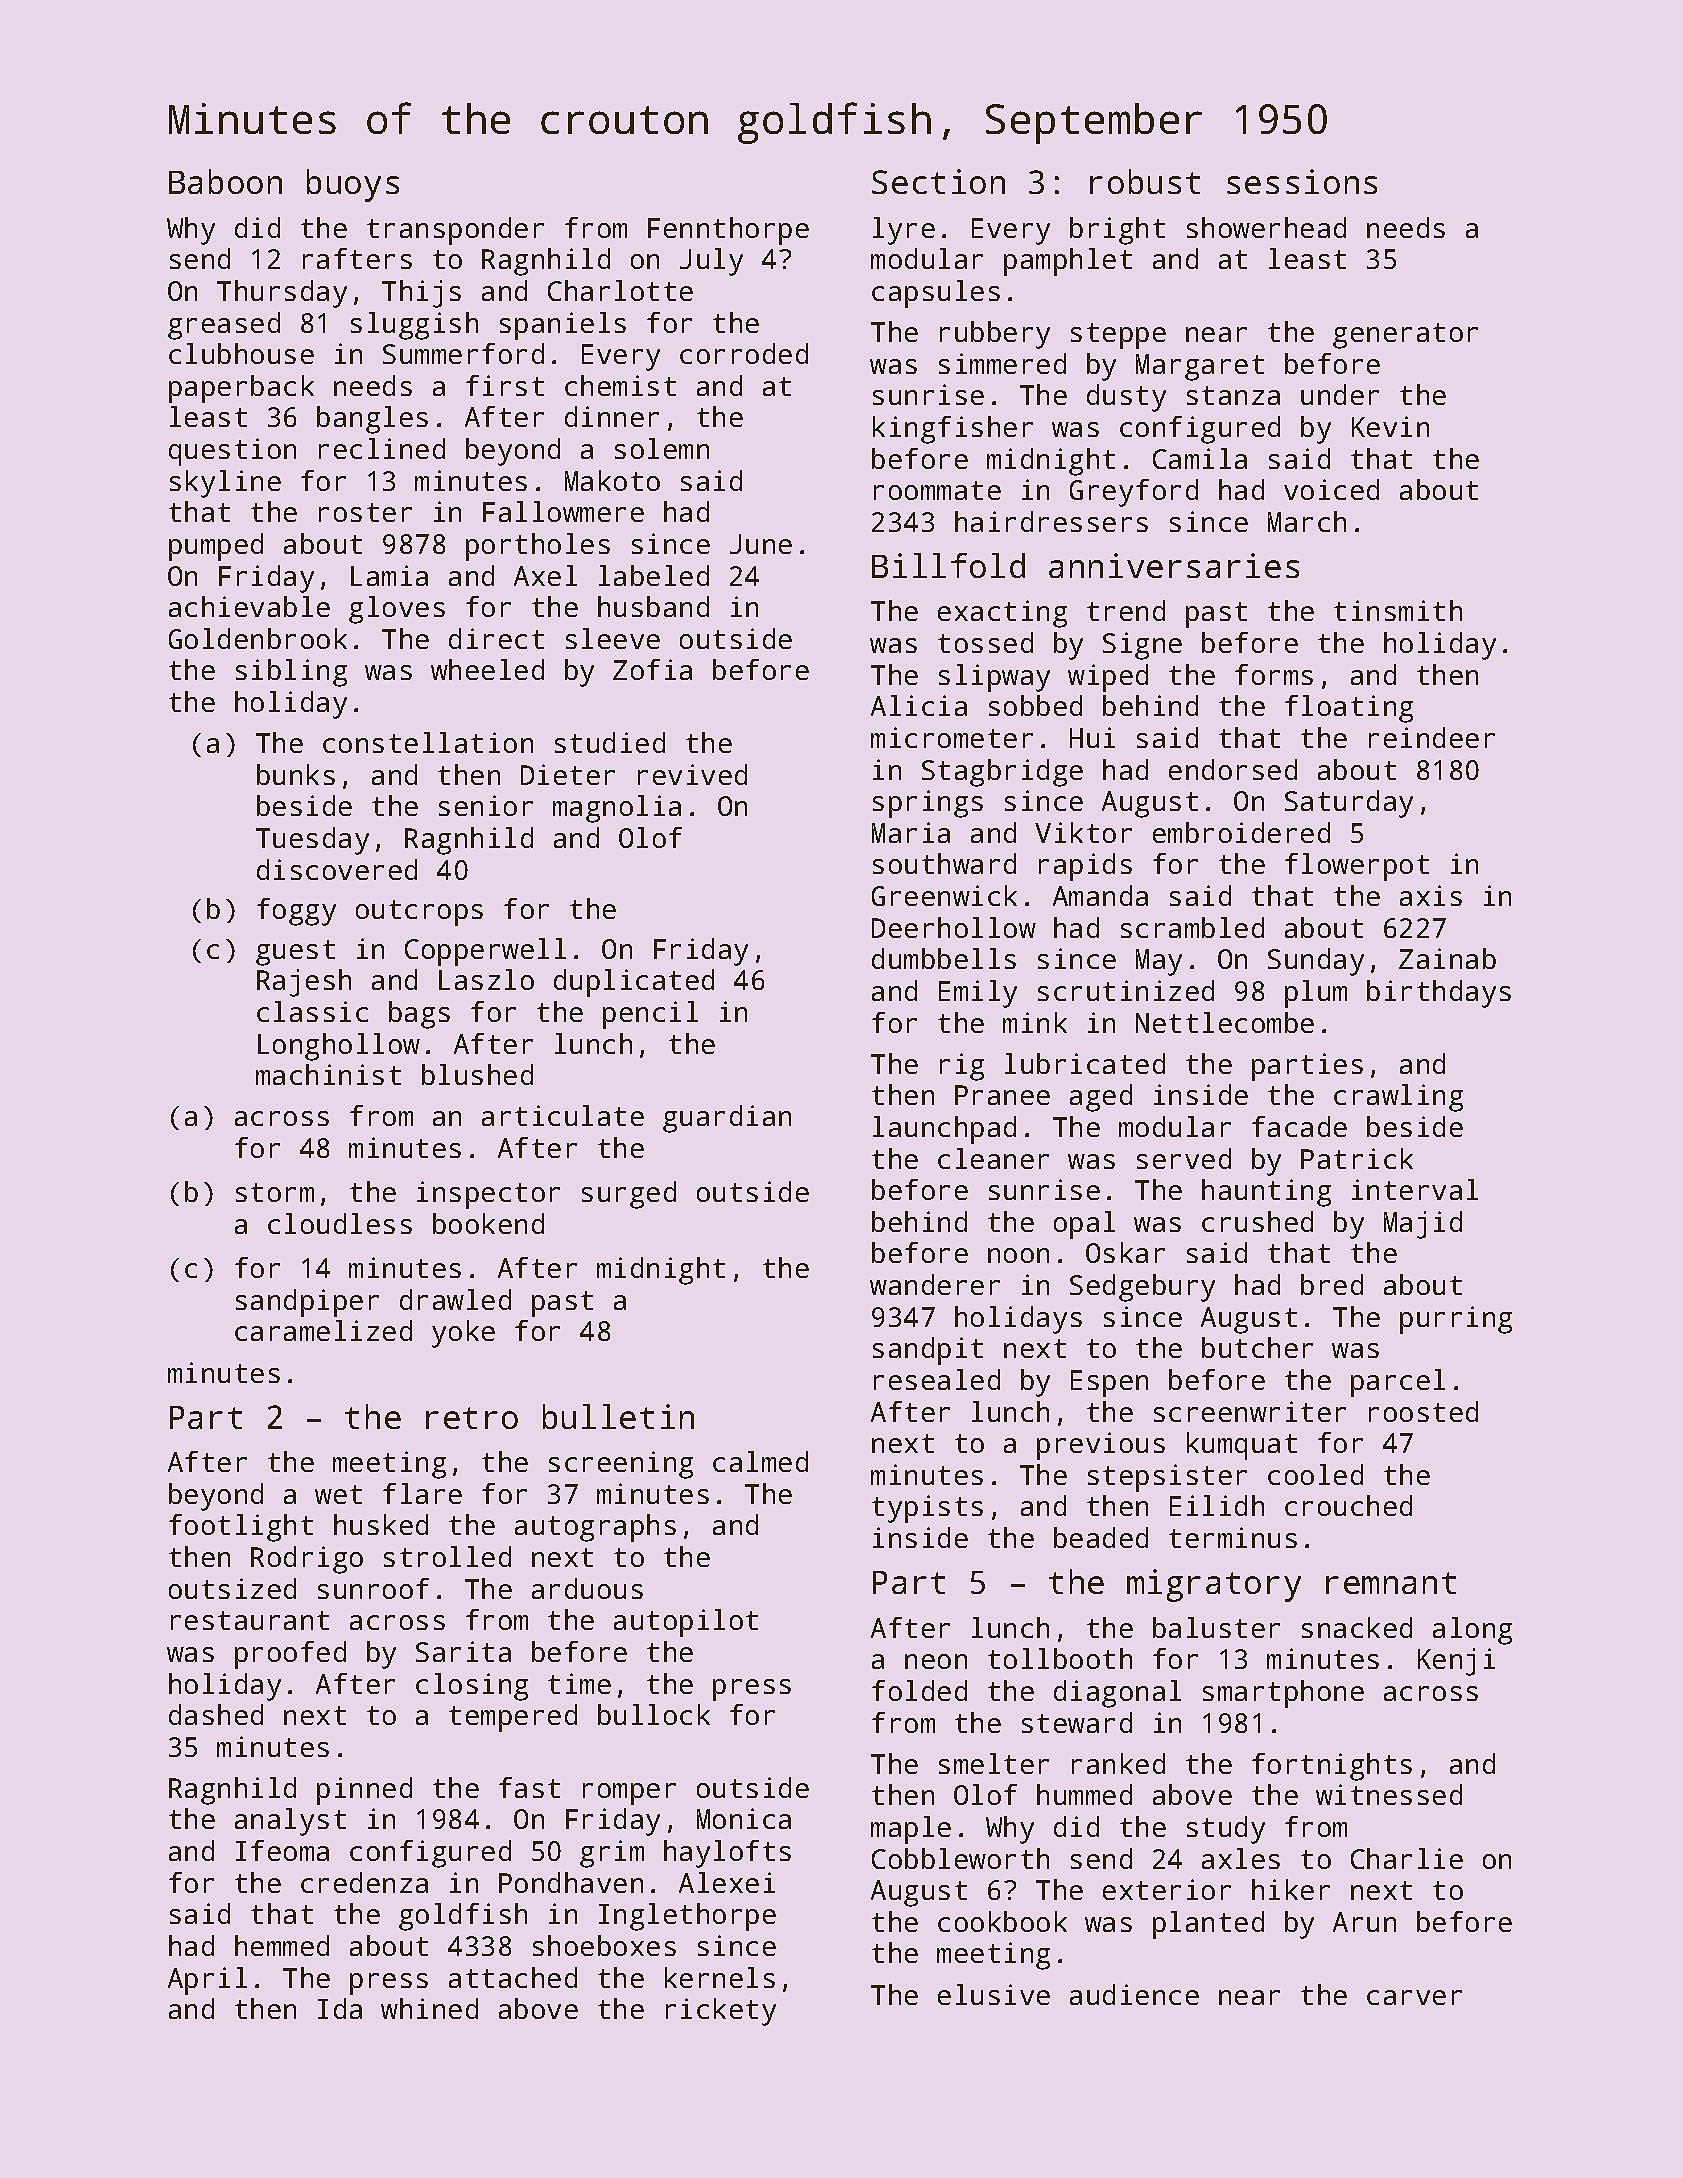 Image resolution: width=1683 pixels, height=2178 pixels. I want to click on wanderer, so click(935, 1284).
